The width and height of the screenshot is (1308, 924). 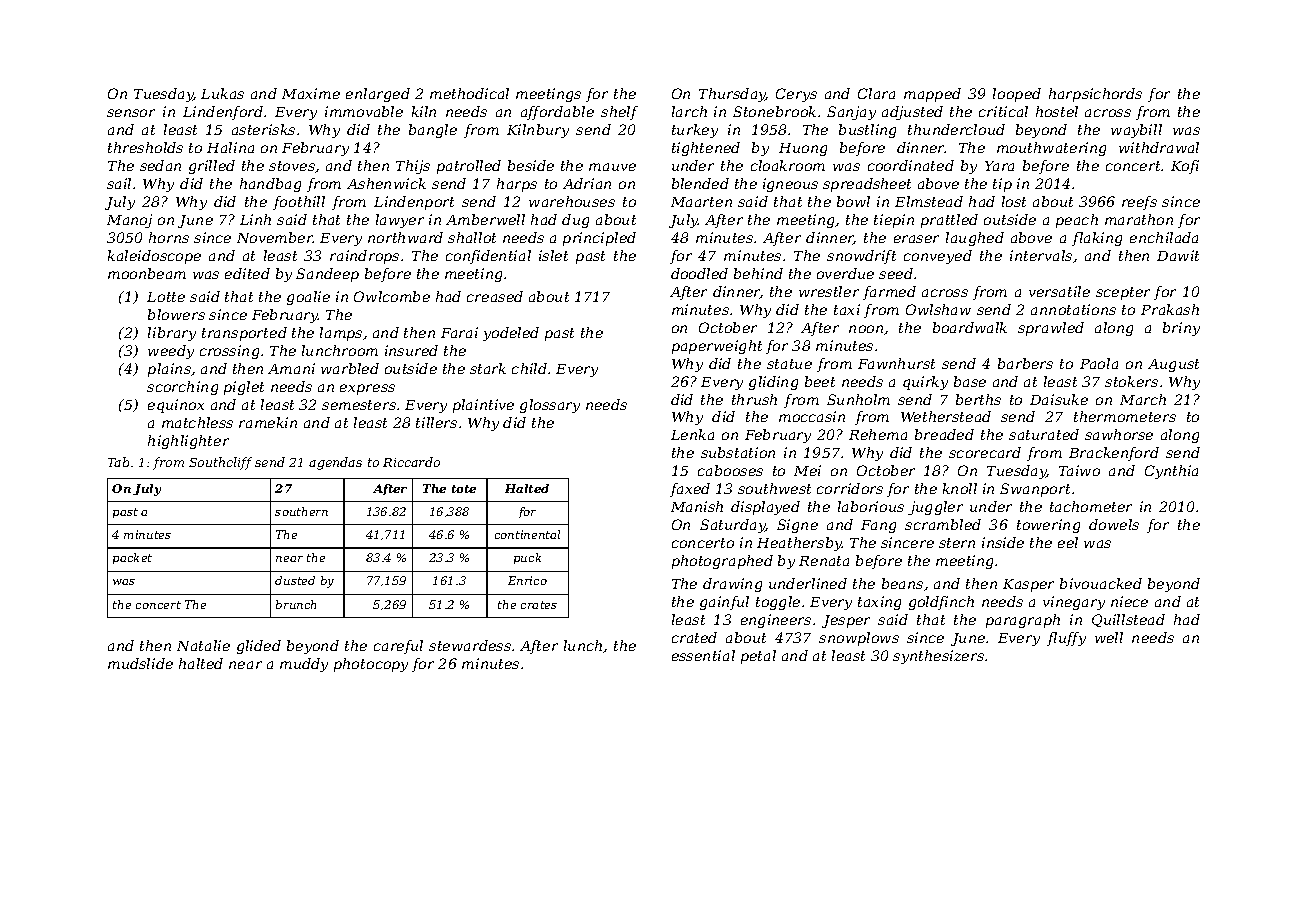 I want to click on Cerys, so click(x=796, y=95).
